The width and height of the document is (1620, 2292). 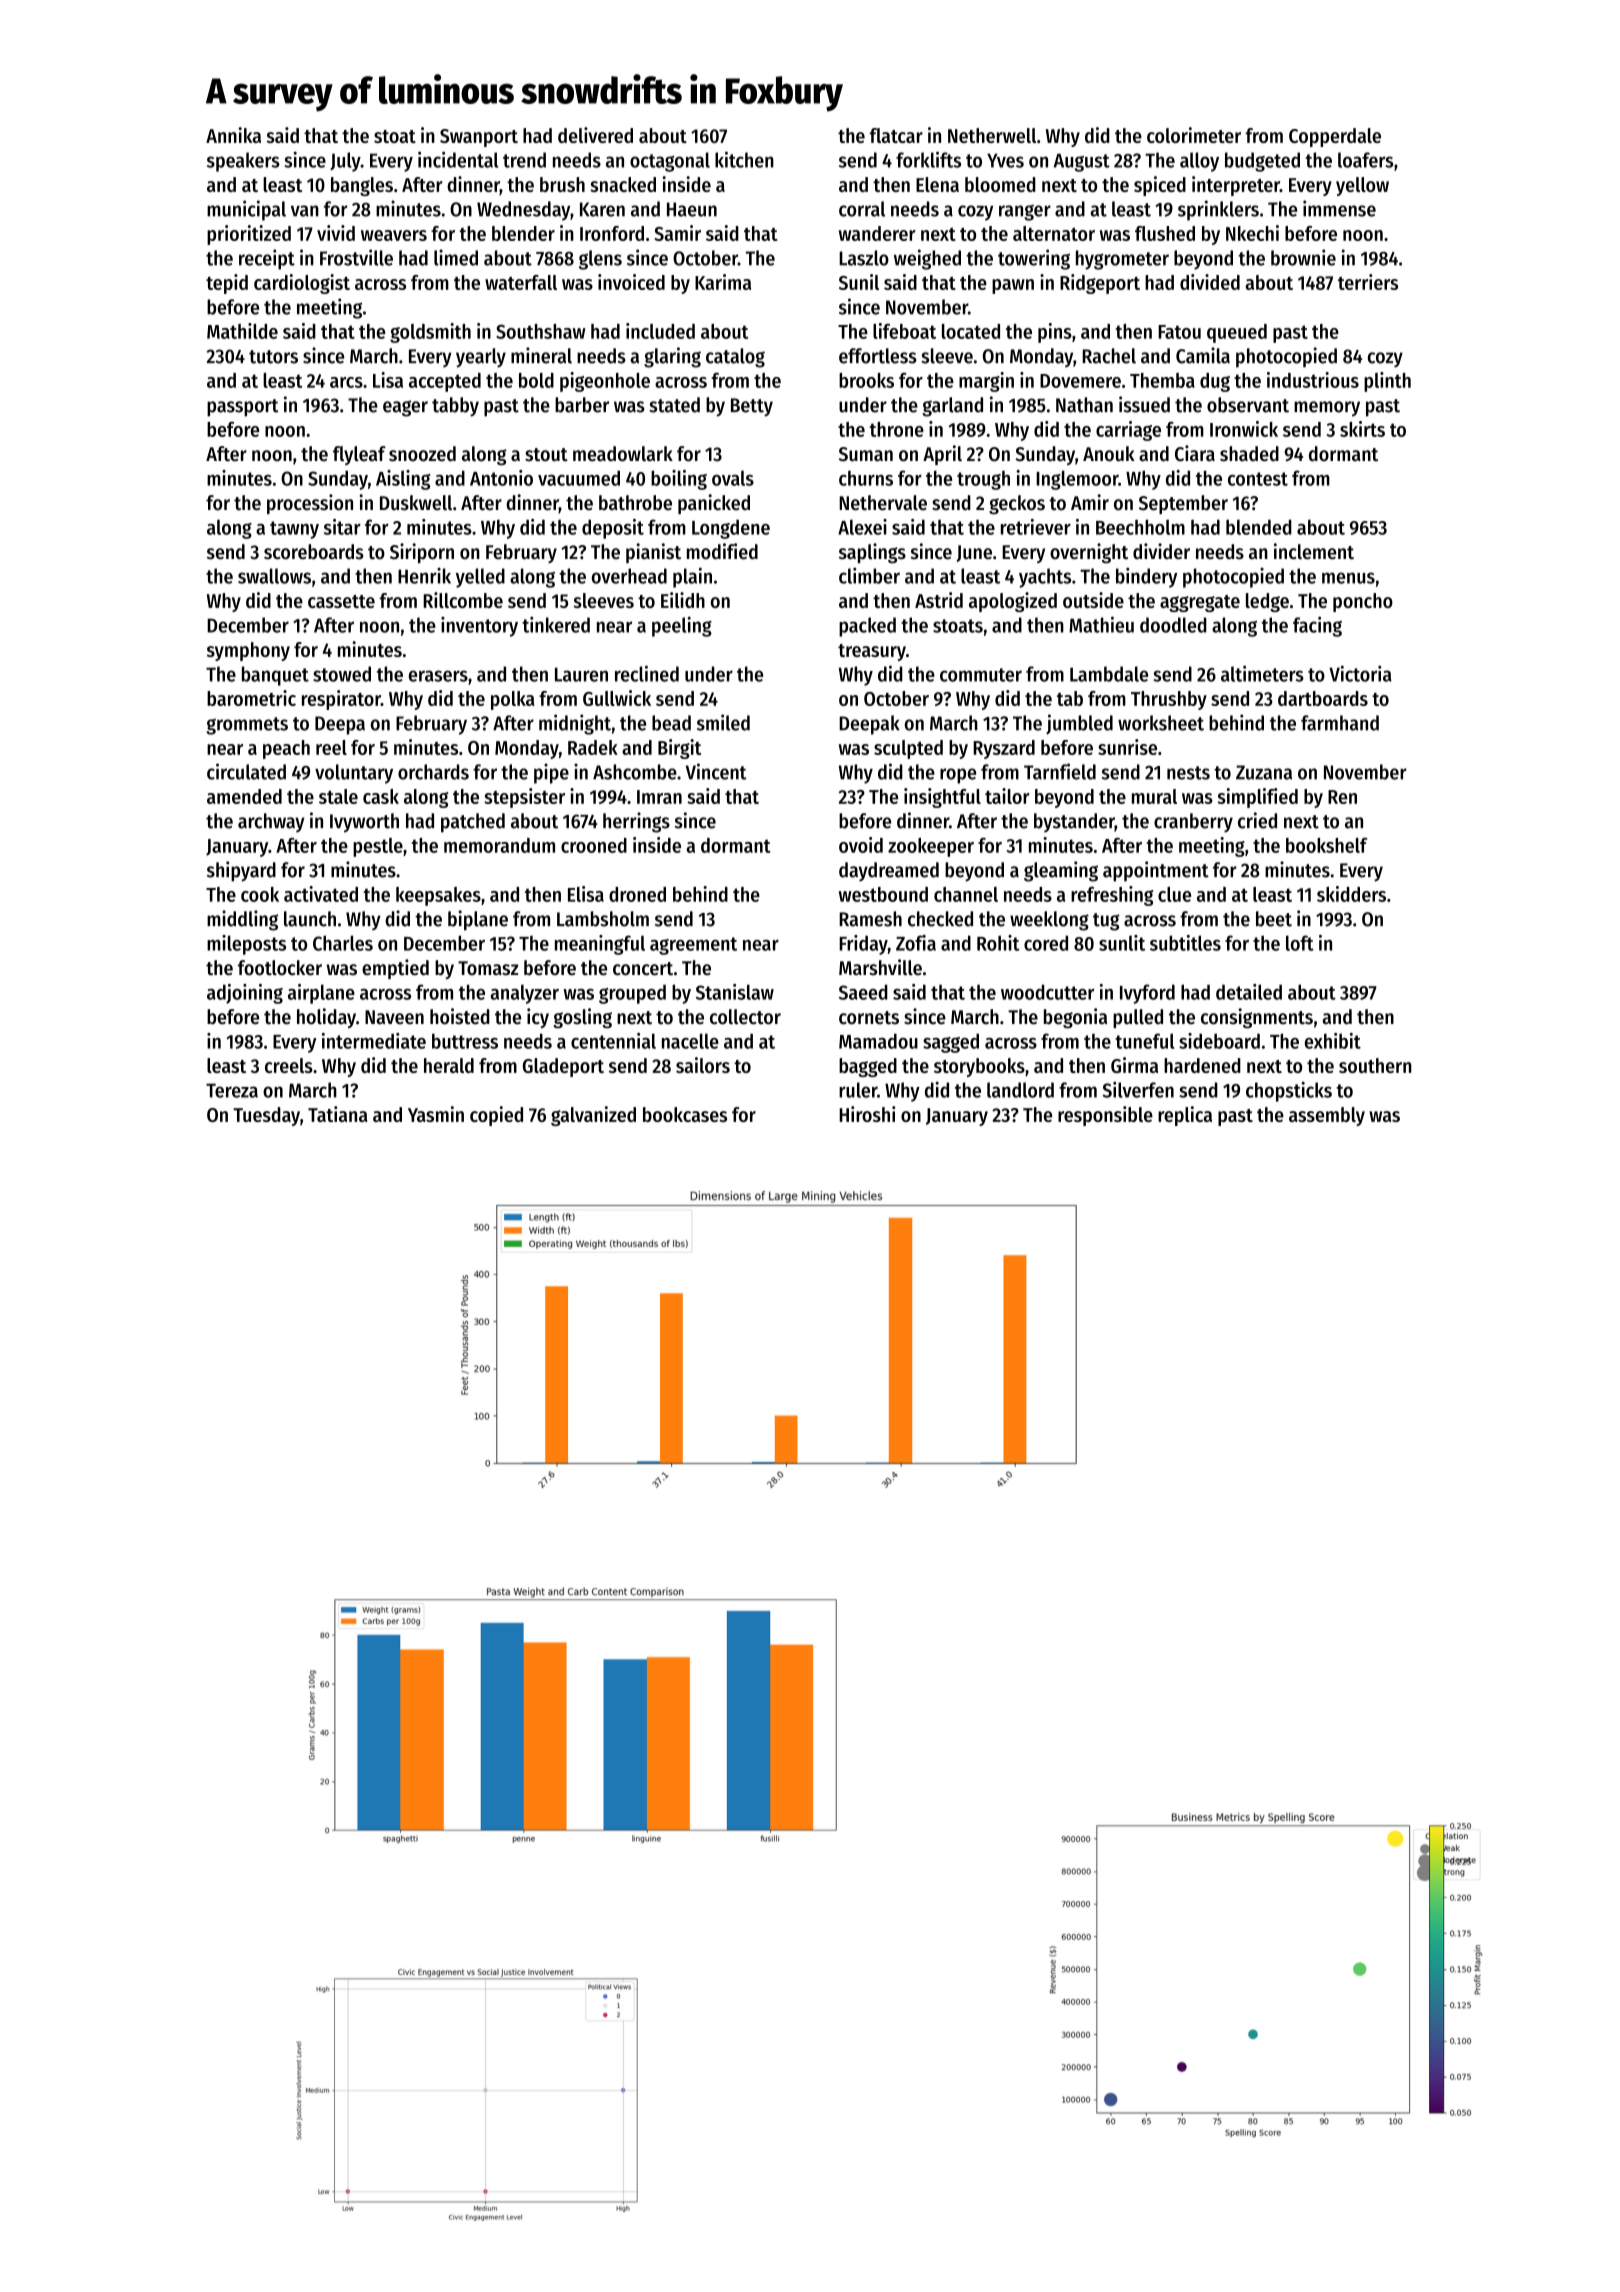 What do you see at coordinates (931, 847) in the document?
I see `zookeeper` at bounding box center [931, 847].
